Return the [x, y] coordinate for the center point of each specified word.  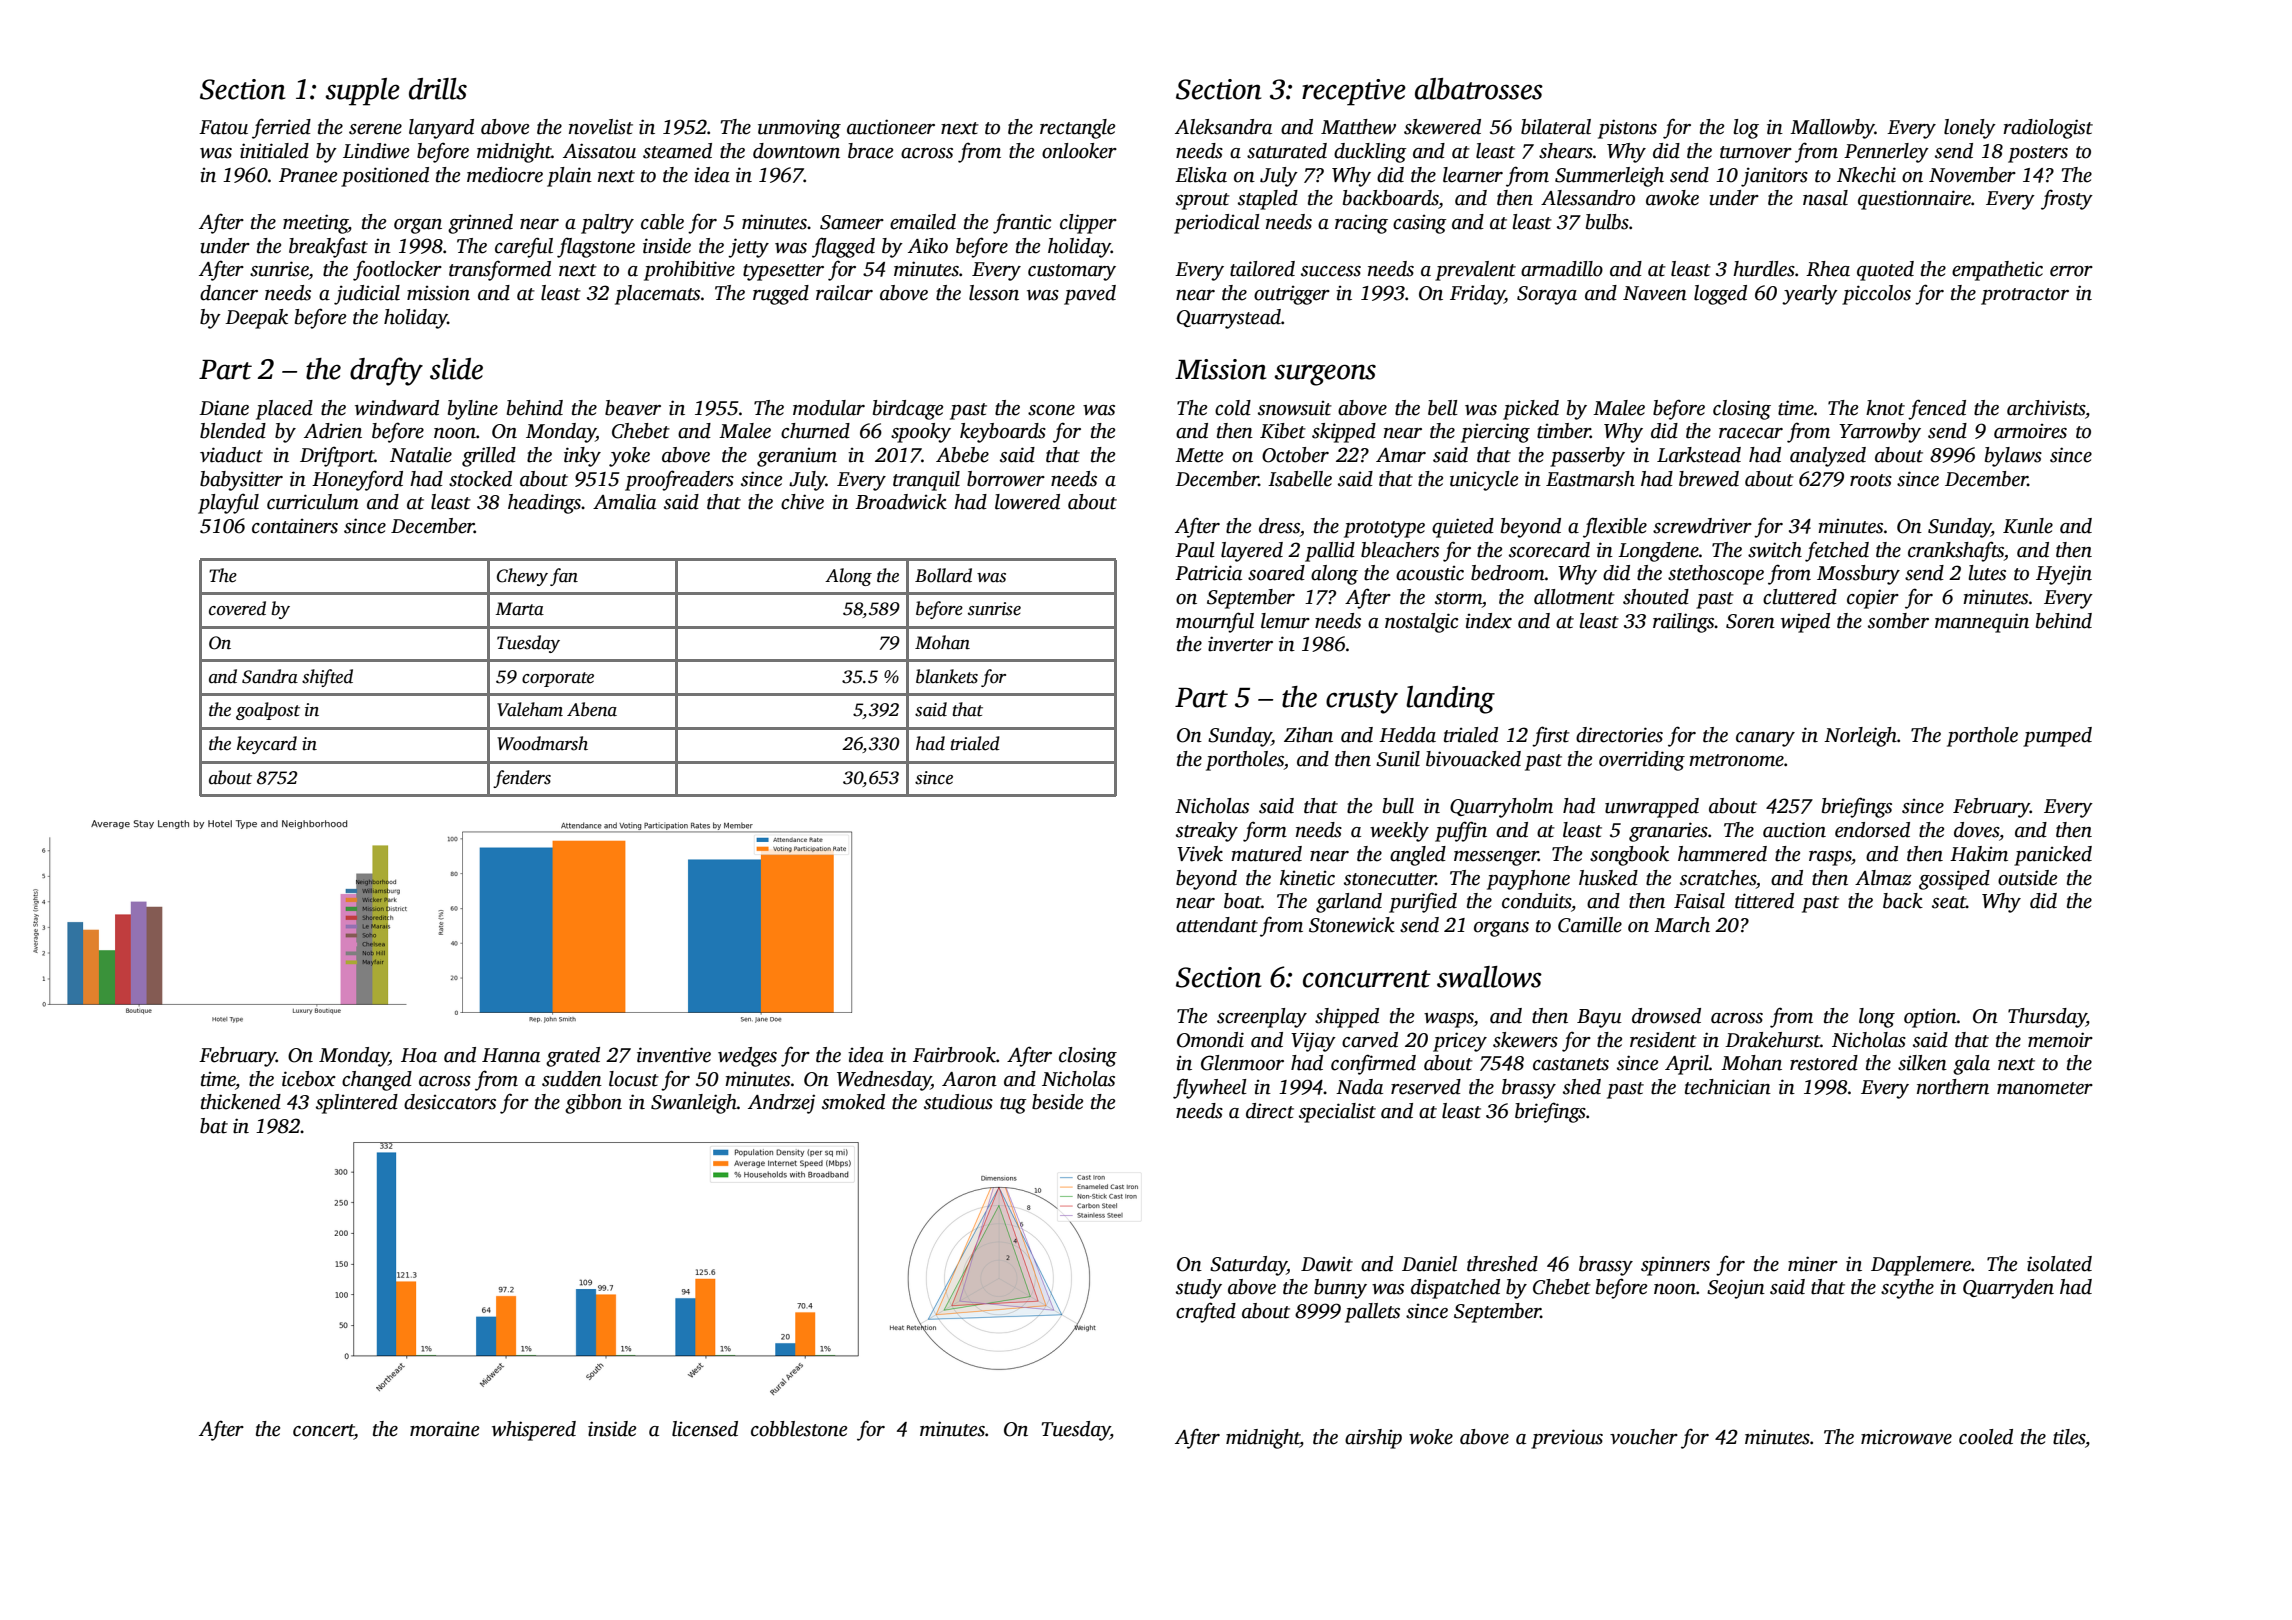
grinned [480, 224]
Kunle [2028, 526]
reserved [1426, 1087]
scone [1051, 410]
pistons [1627, 129]
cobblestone [799, 1429]
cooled [1986, 1437]
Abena [592, 709]
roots [1871, 480]
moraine [444, 1429]
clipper [1088, 224]
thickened [241, 1102]
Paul [1195, 550]
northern [1953, 1087]
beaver [633, 408]
